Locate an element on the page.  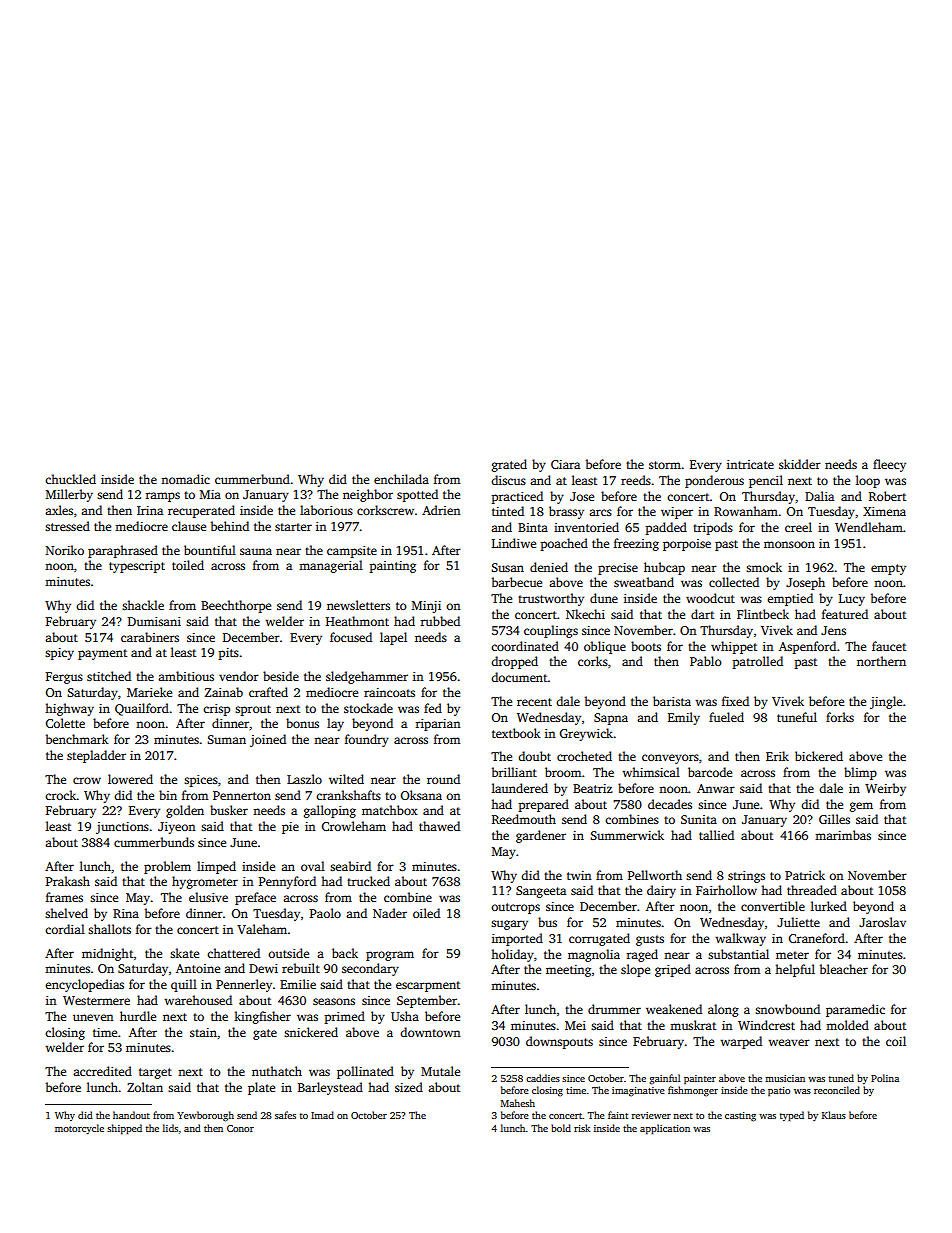
Imad is located at coordinates (322, 1115).
